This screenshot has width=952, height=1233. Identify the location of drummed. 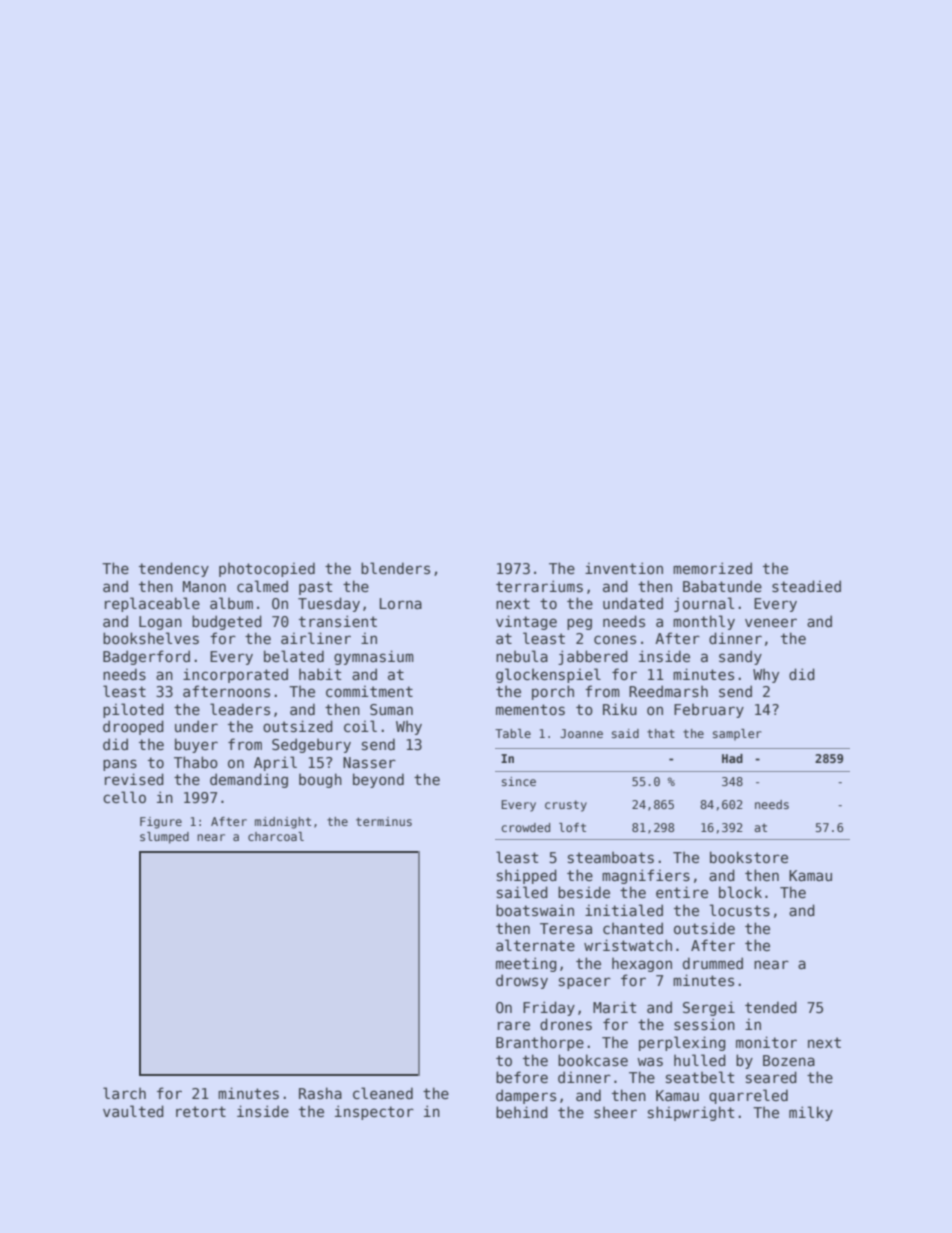
(713, 963).
